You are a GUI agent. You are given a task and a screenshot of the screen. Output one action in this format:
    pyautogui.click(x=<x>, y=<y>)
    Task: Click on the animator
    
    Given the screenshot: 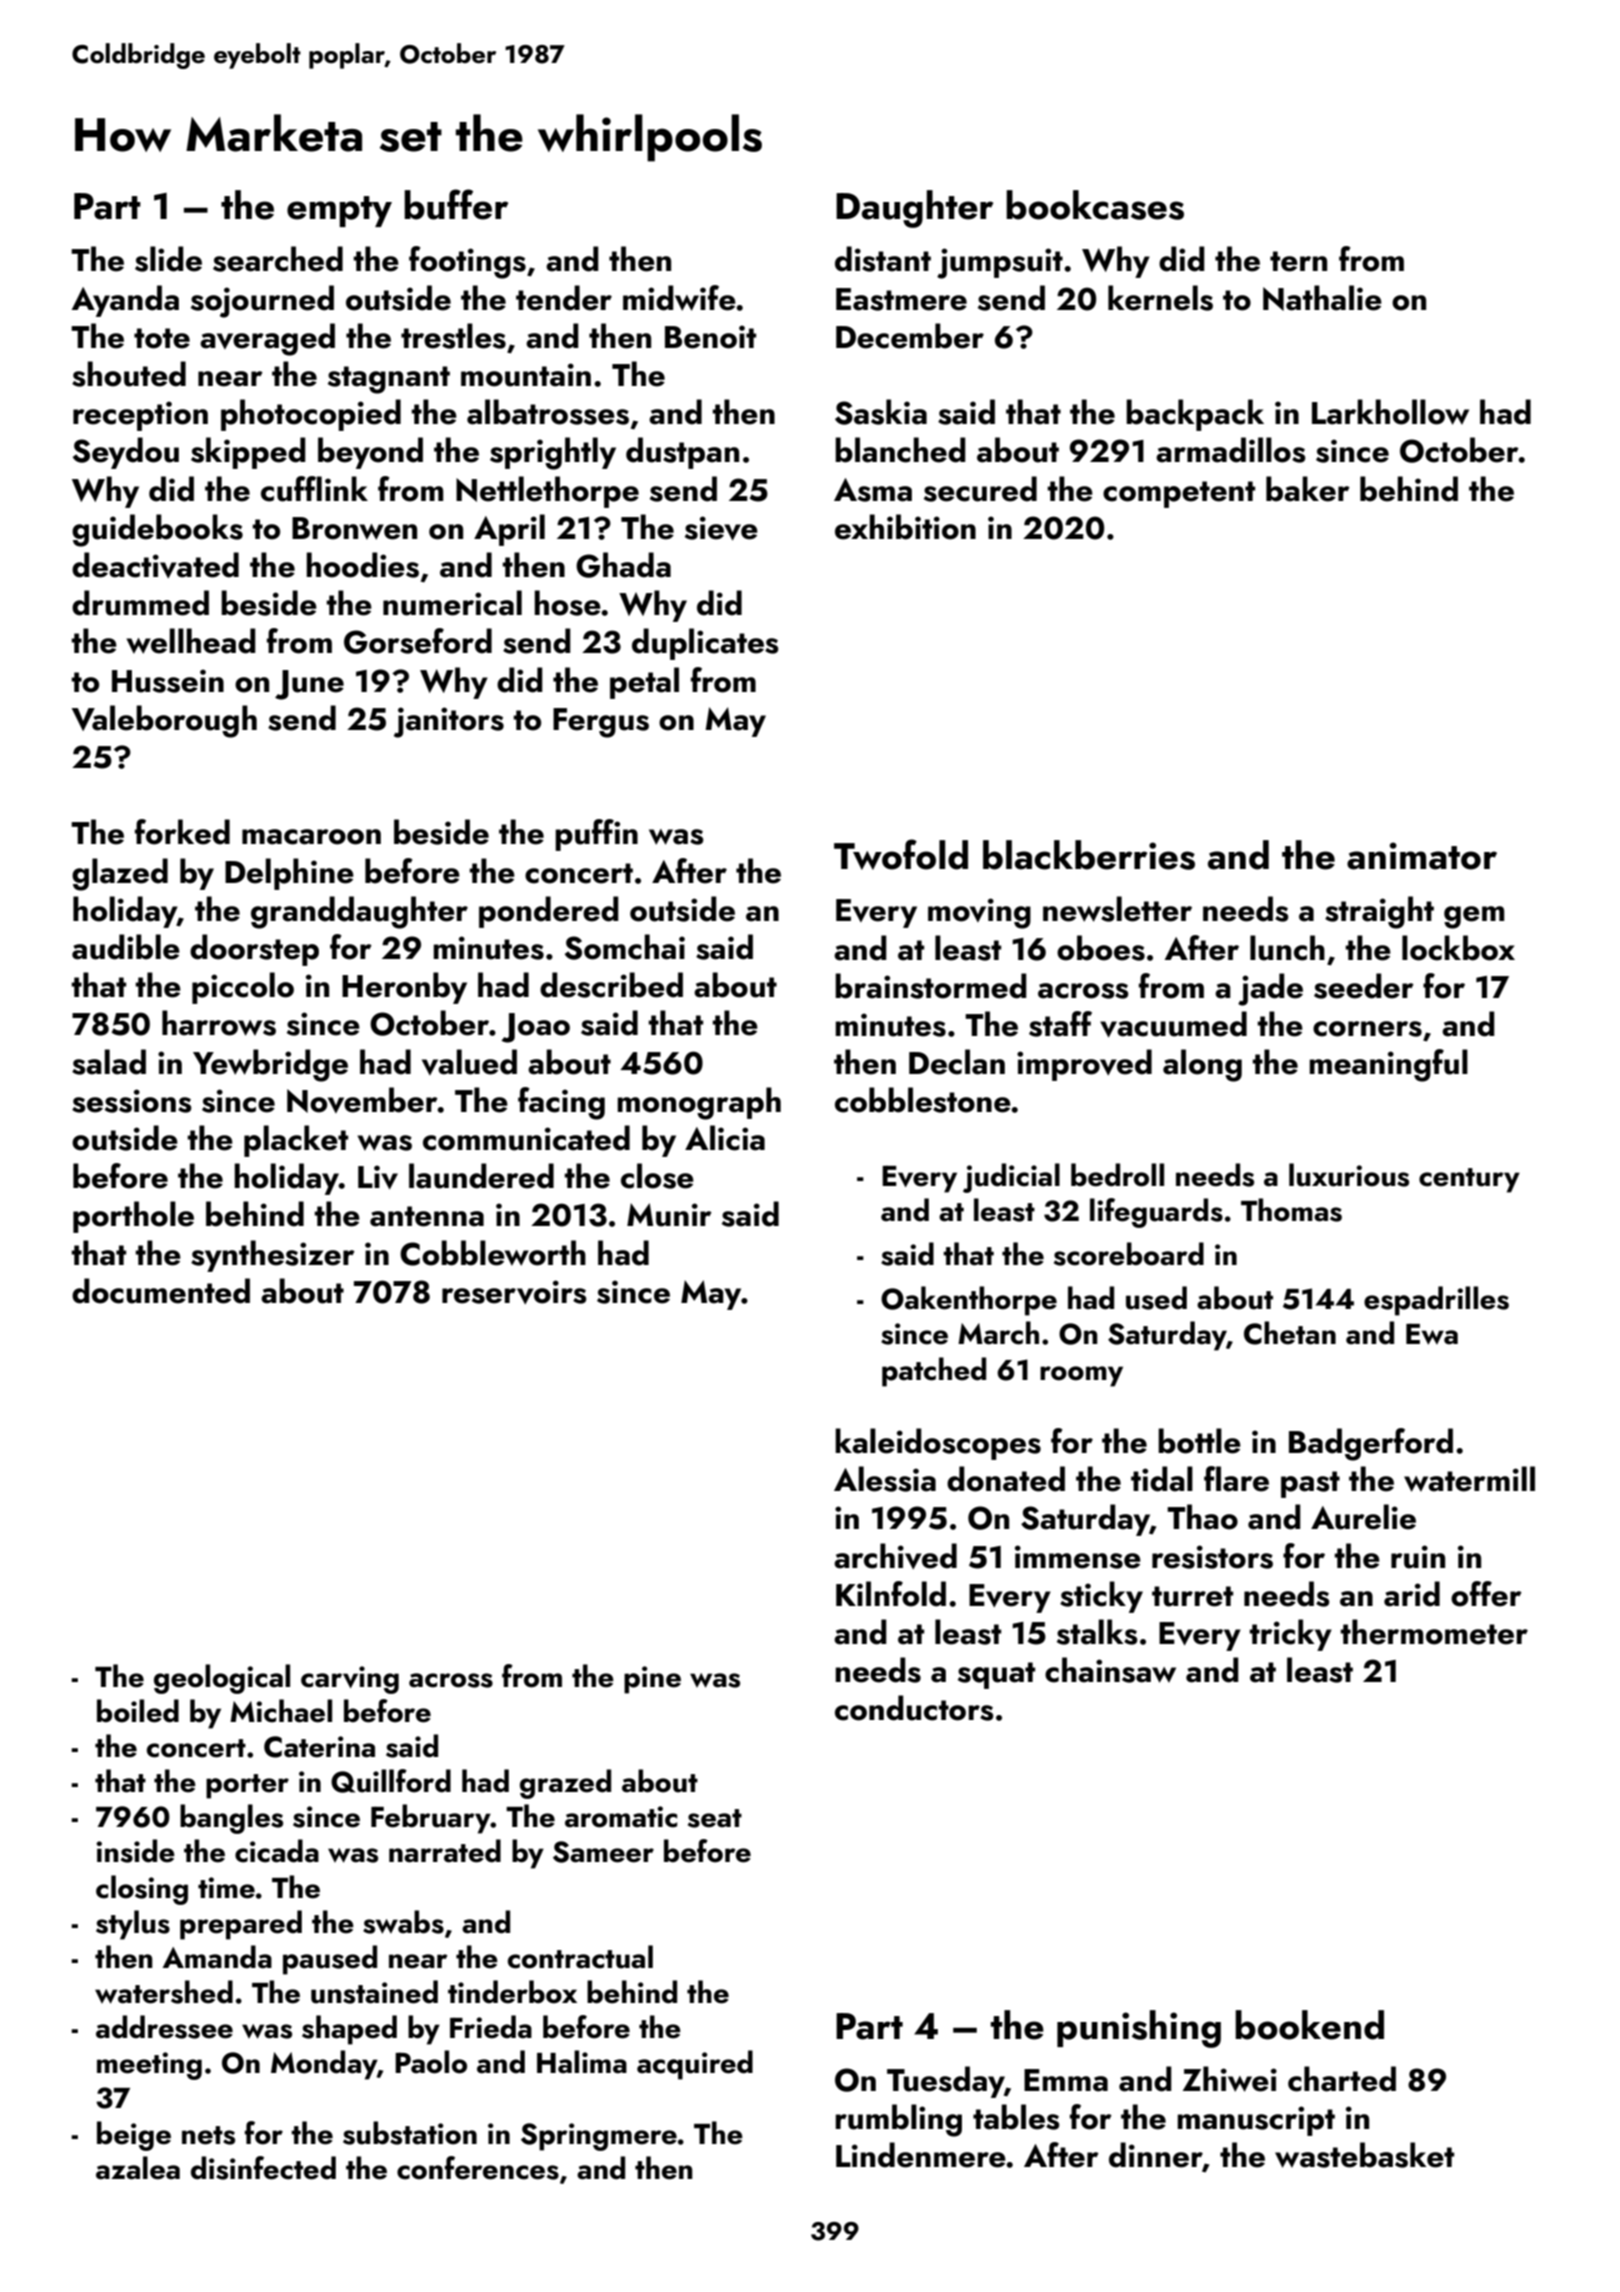 What is the action you would take?
    pyautogui.click(x=1422, y=856)
